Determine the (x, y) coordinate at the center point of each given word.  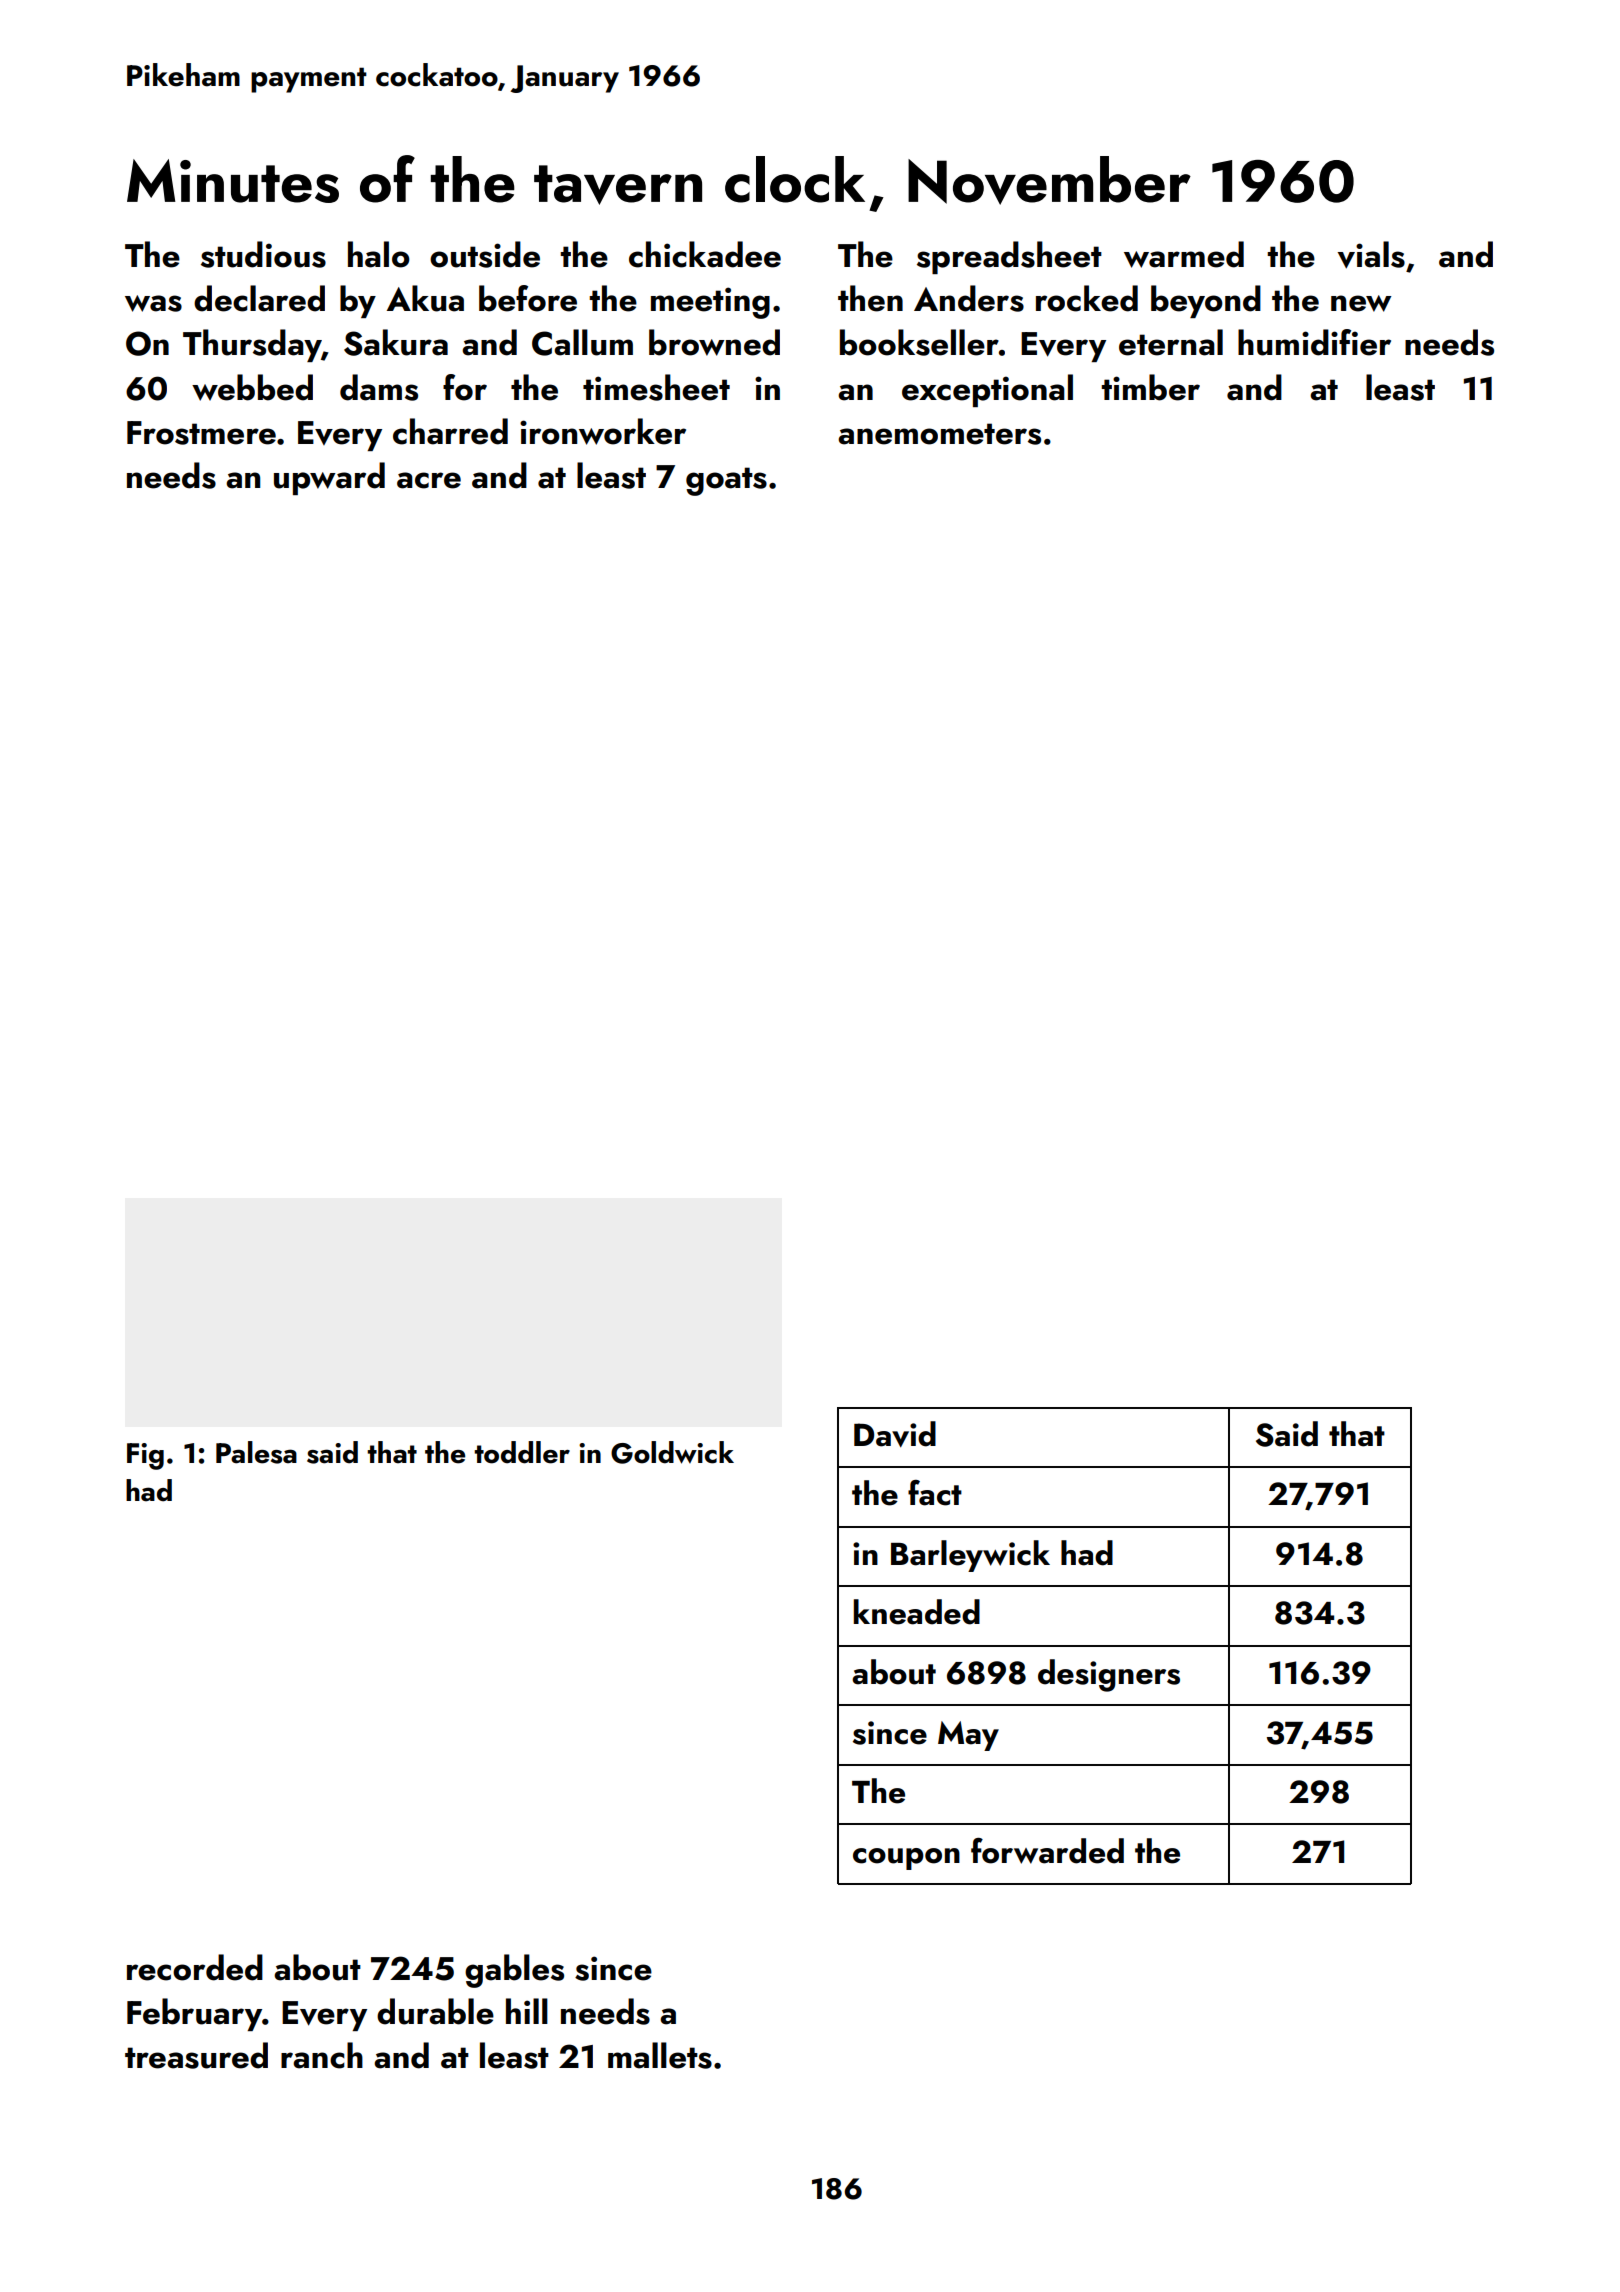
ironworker (603, 431)
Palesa (256, 1452)
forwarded (1047, 1851)
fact (935, 1493)
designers (1109, 1675)
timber (1150, 387)
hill (527, 2011)
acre (429, 480)
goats (726, 481)
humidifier (1314, 342)
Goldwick (672, 1452)
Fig (145, 1456)
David (895, 1434)
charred (450, 431)
